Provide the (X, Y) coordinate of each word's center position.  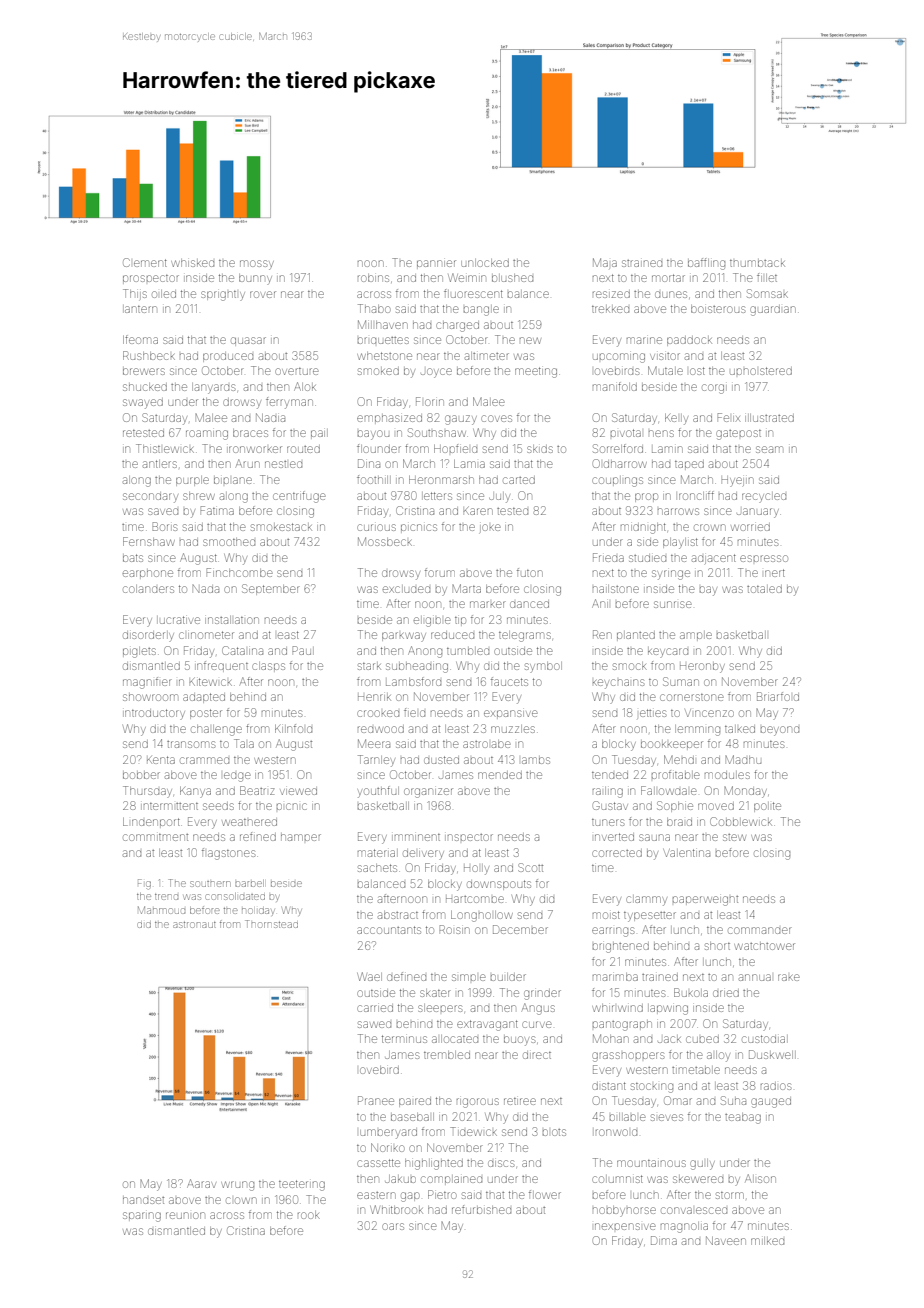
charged (457, 327)
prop (646, 497)
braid (679, 822)
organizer (428, 793)
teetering (302, 1185)
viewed (298, 791)
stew (734, 837)
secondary (150, 498)
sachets (377, 868)
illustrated (769, 418)
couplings (617, 482)
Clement (145, 262)
